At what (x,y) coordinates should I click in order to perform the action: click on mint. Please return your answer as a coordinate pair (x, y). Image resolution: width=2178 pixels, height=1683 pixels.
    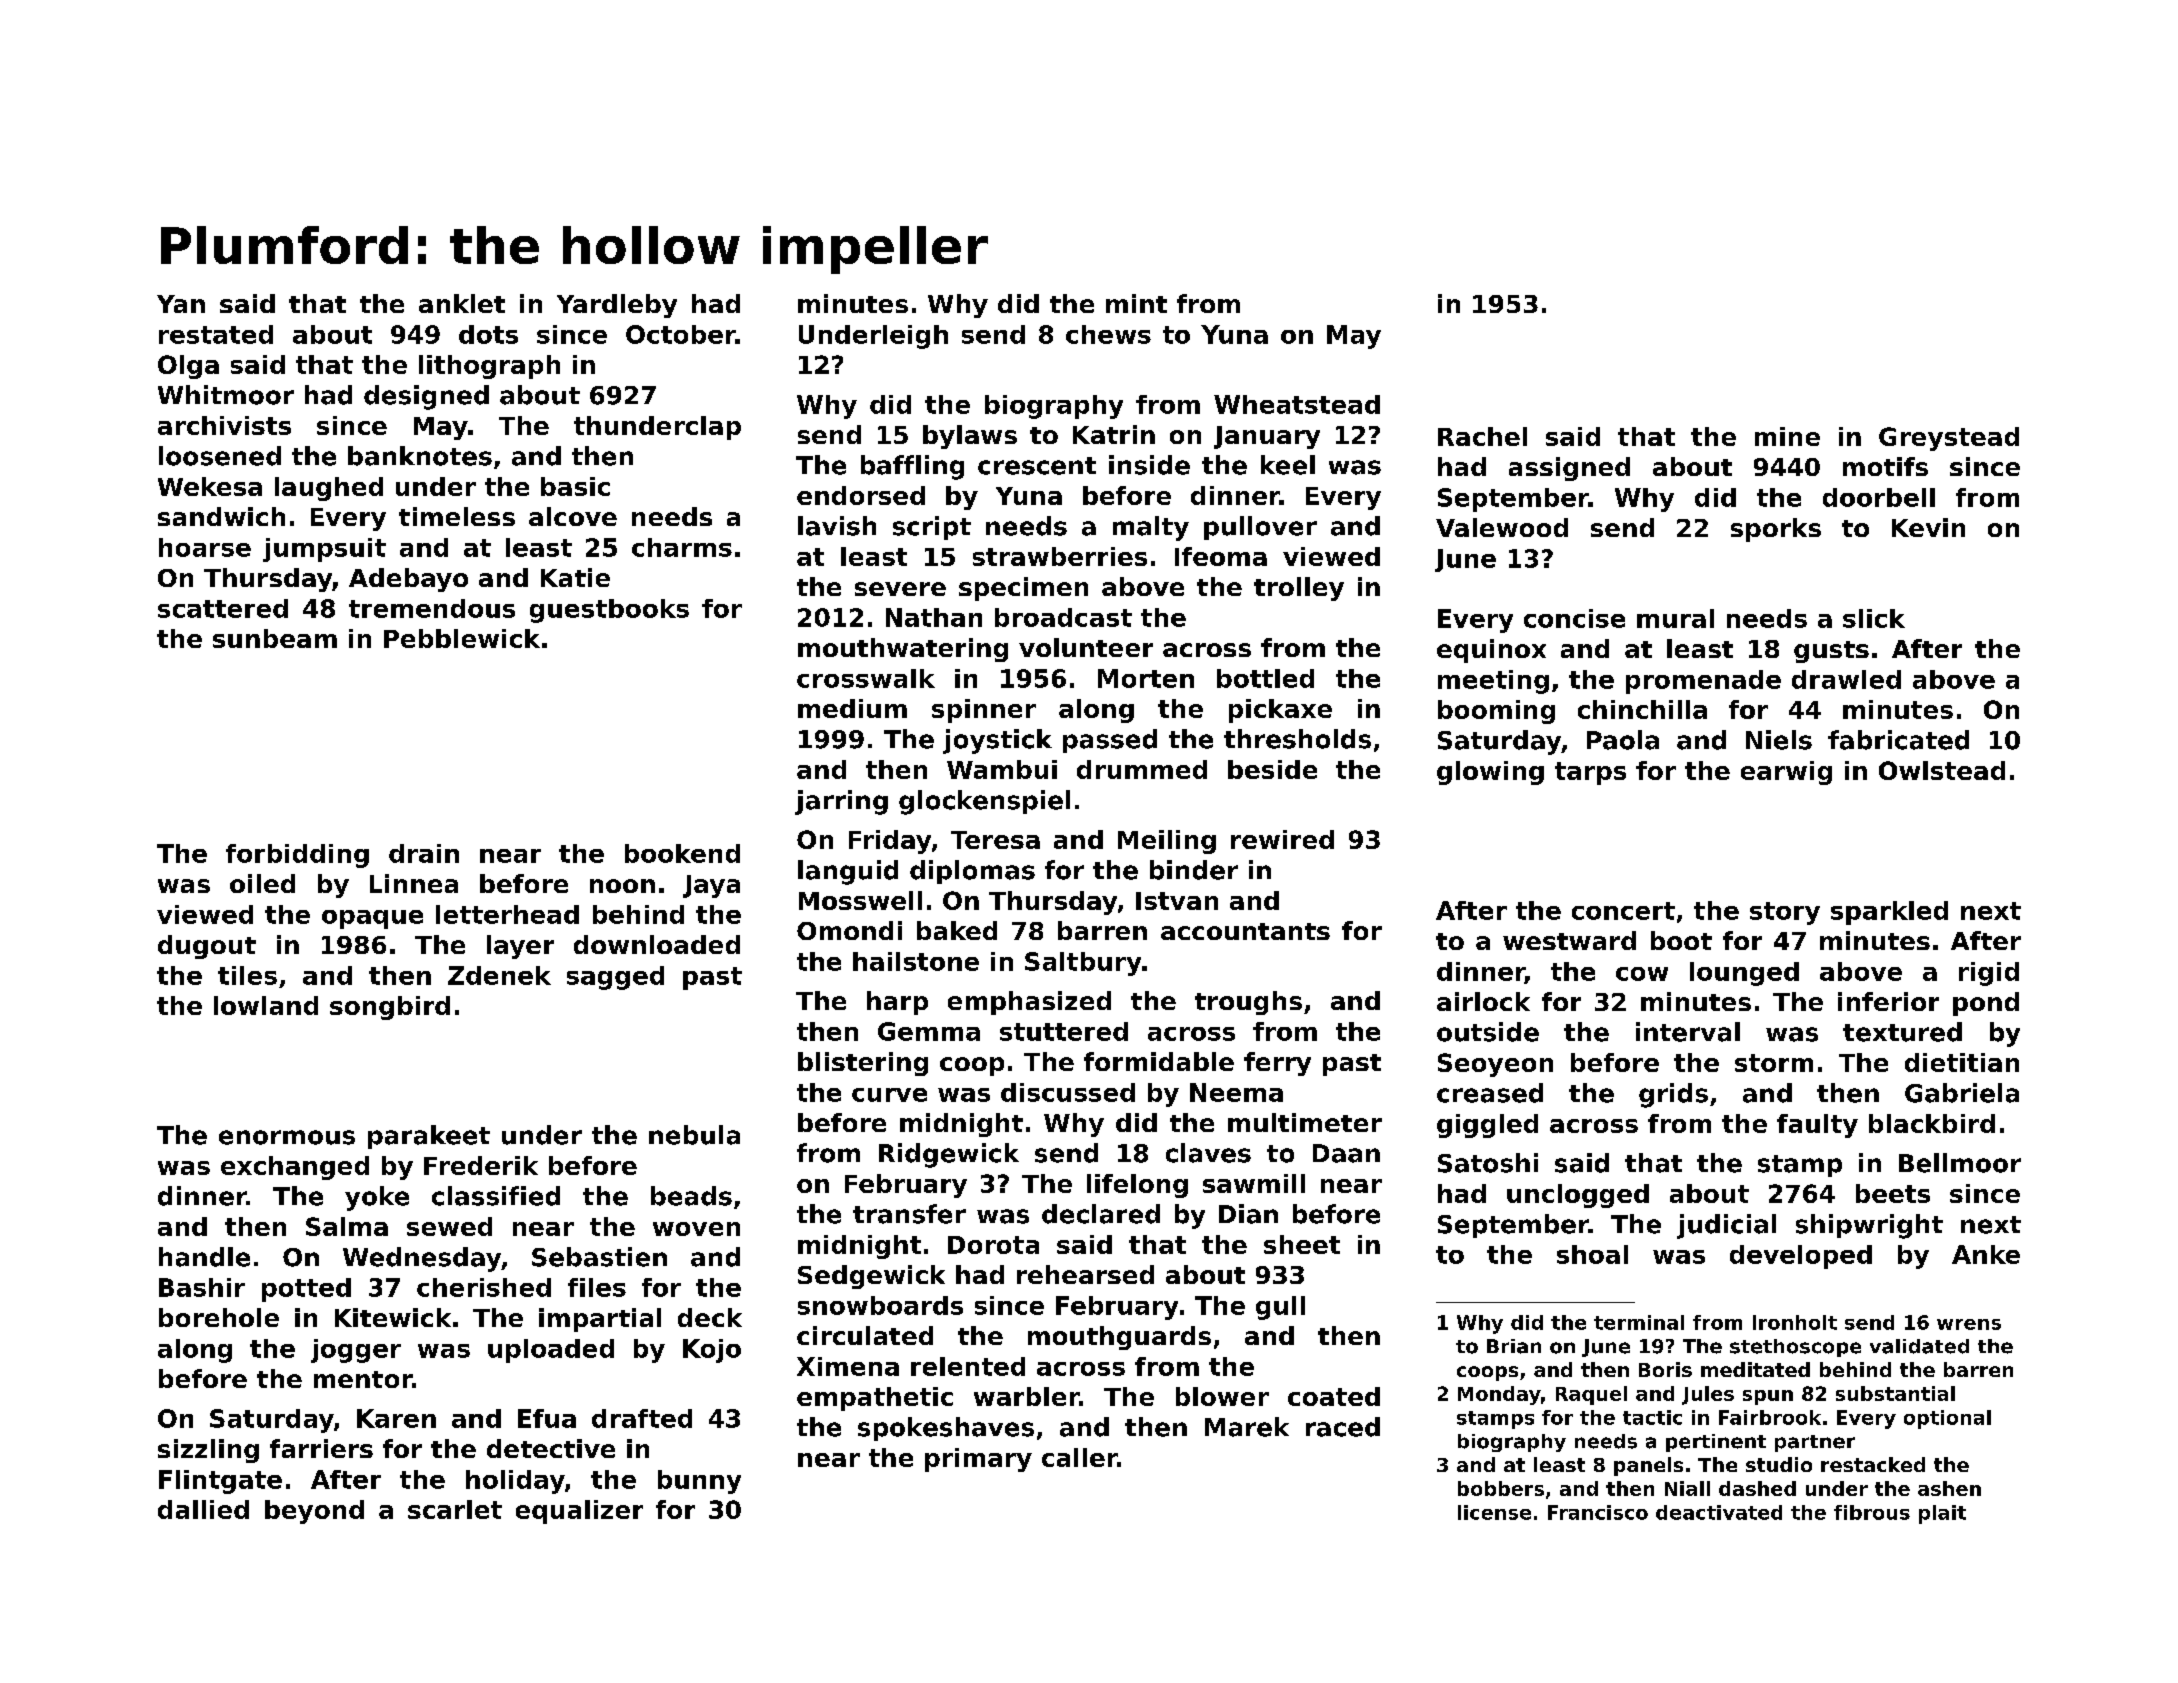
    Looking at the image, I should click on (1136, 303).
